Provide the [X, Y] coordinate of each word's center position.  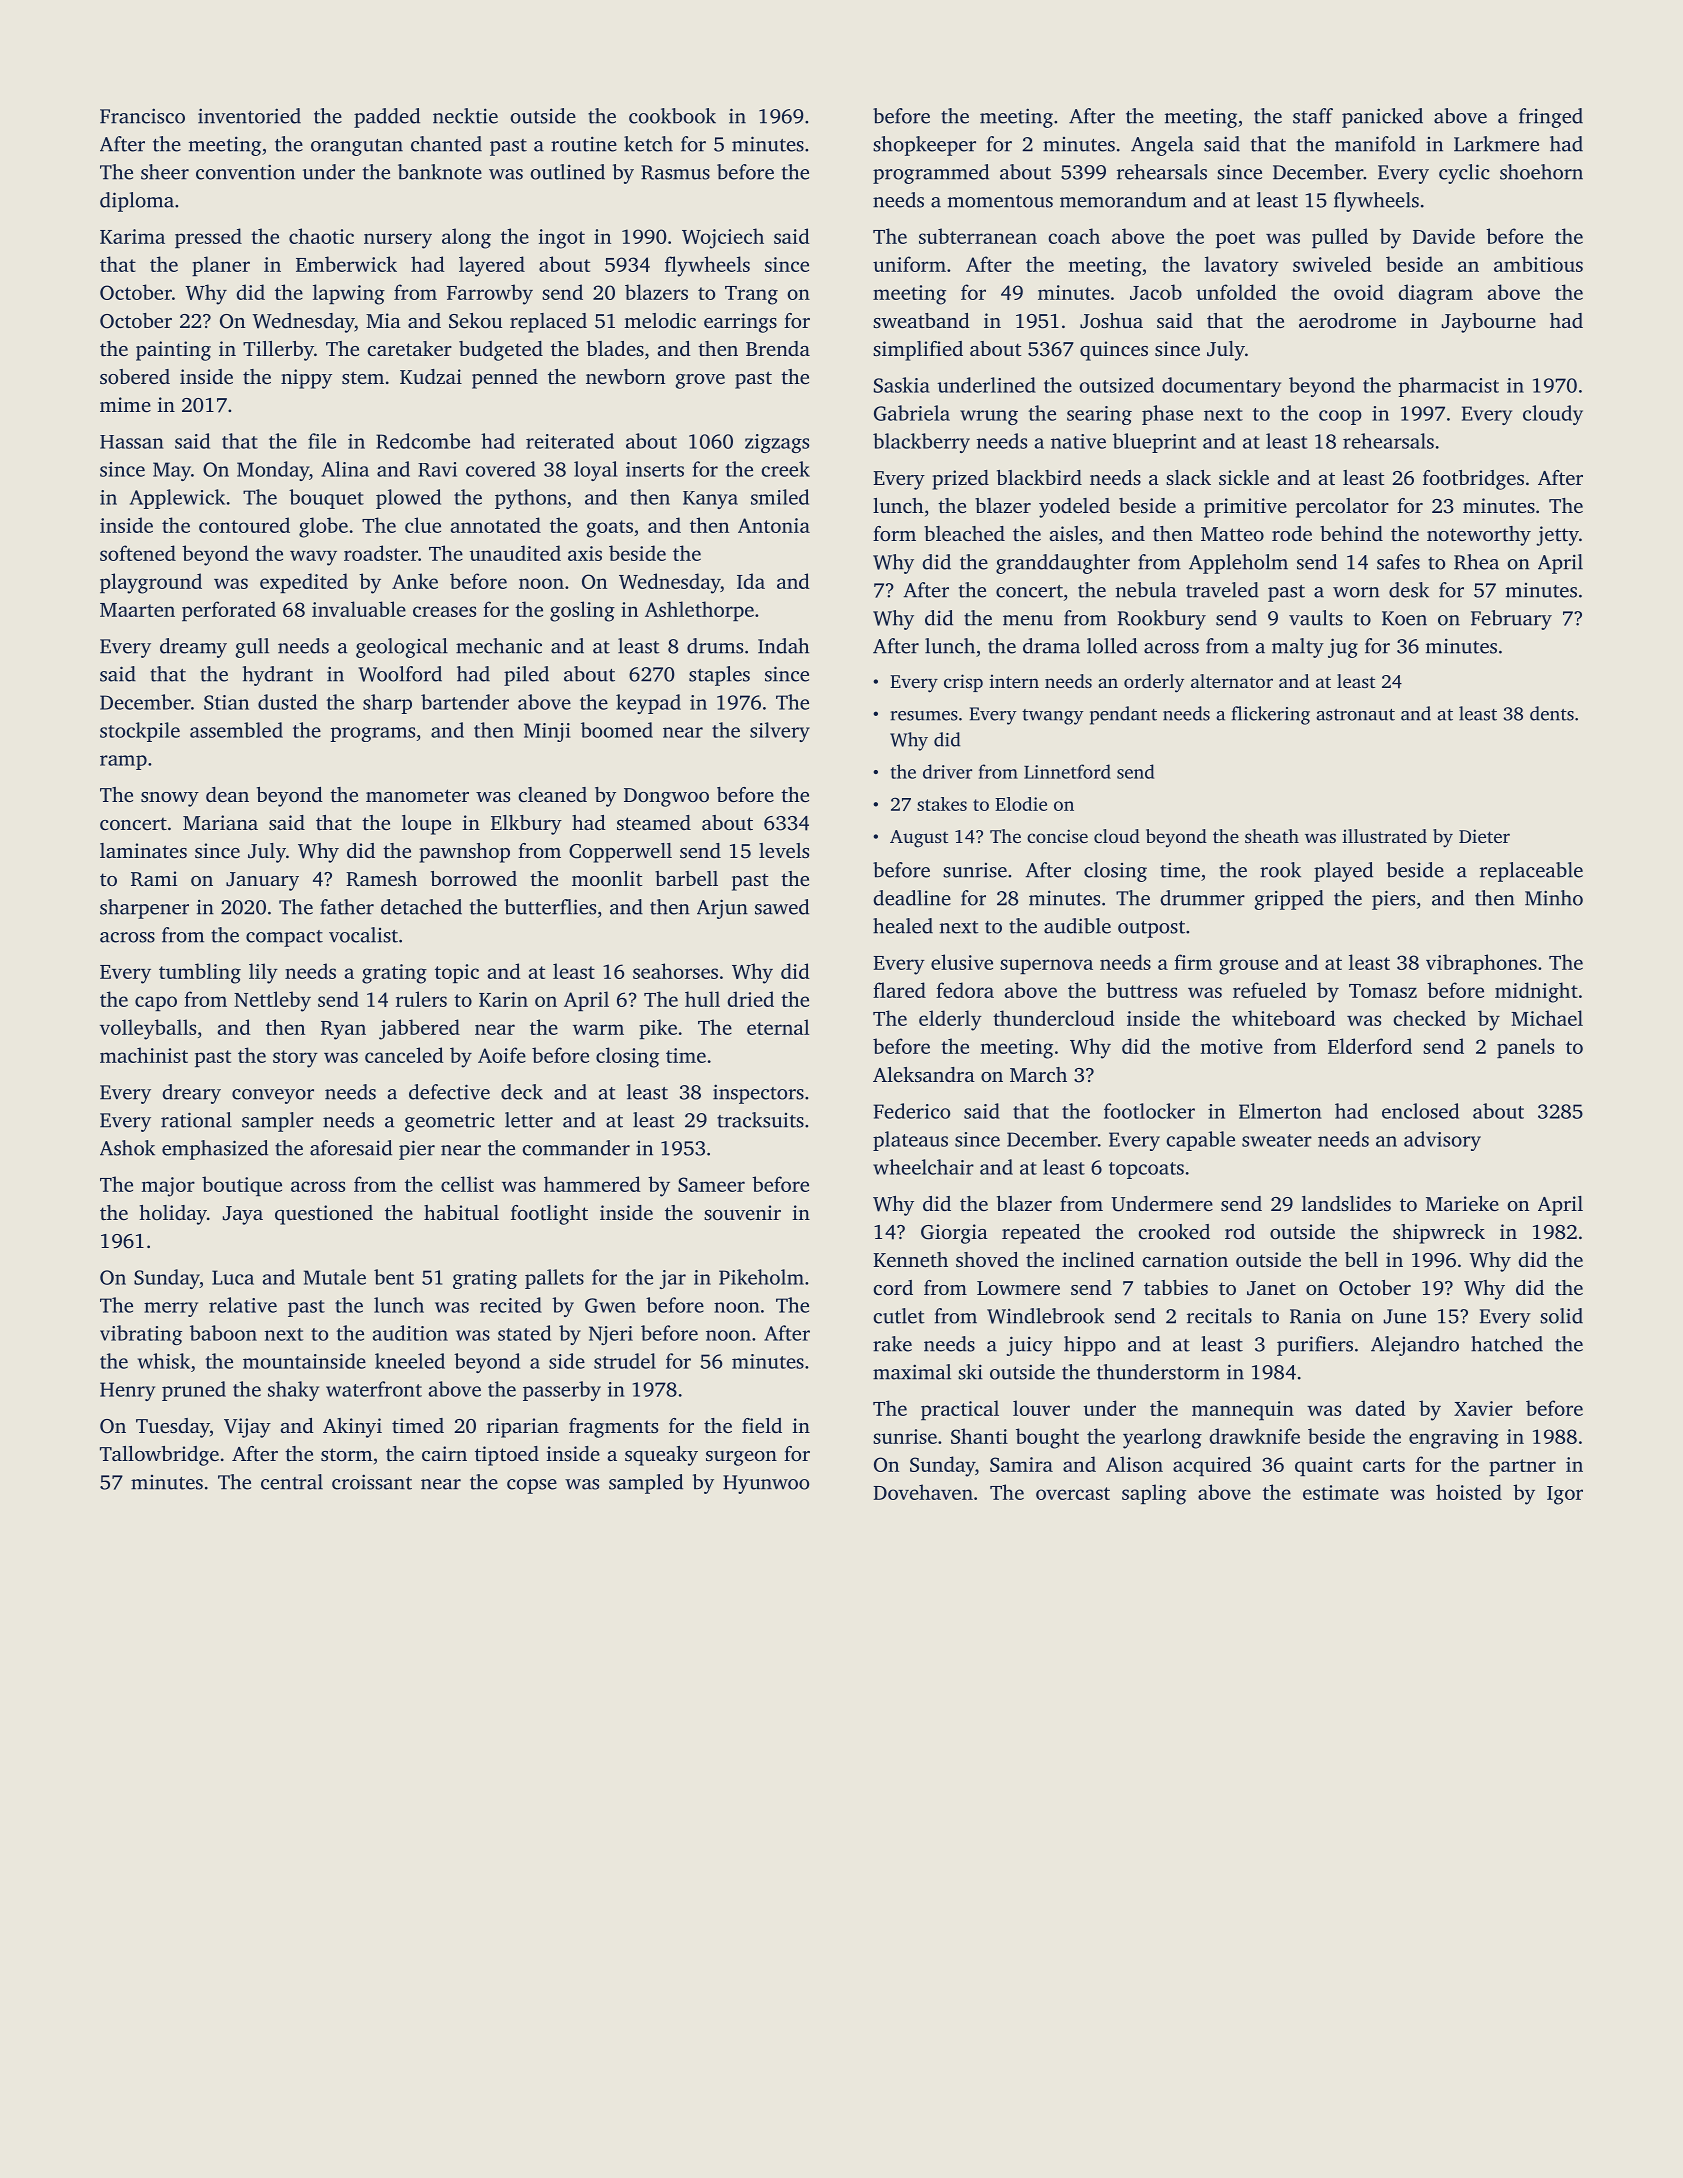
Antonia [774, 525]
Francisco [142, 116]
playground [151, 583]
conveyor [273, 1096]
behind [1351, 533]
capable [1200, 1141]
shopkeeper [924, 146]
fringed [1551, 118]
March [1038, 1074]
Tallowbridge [159, 1456]
